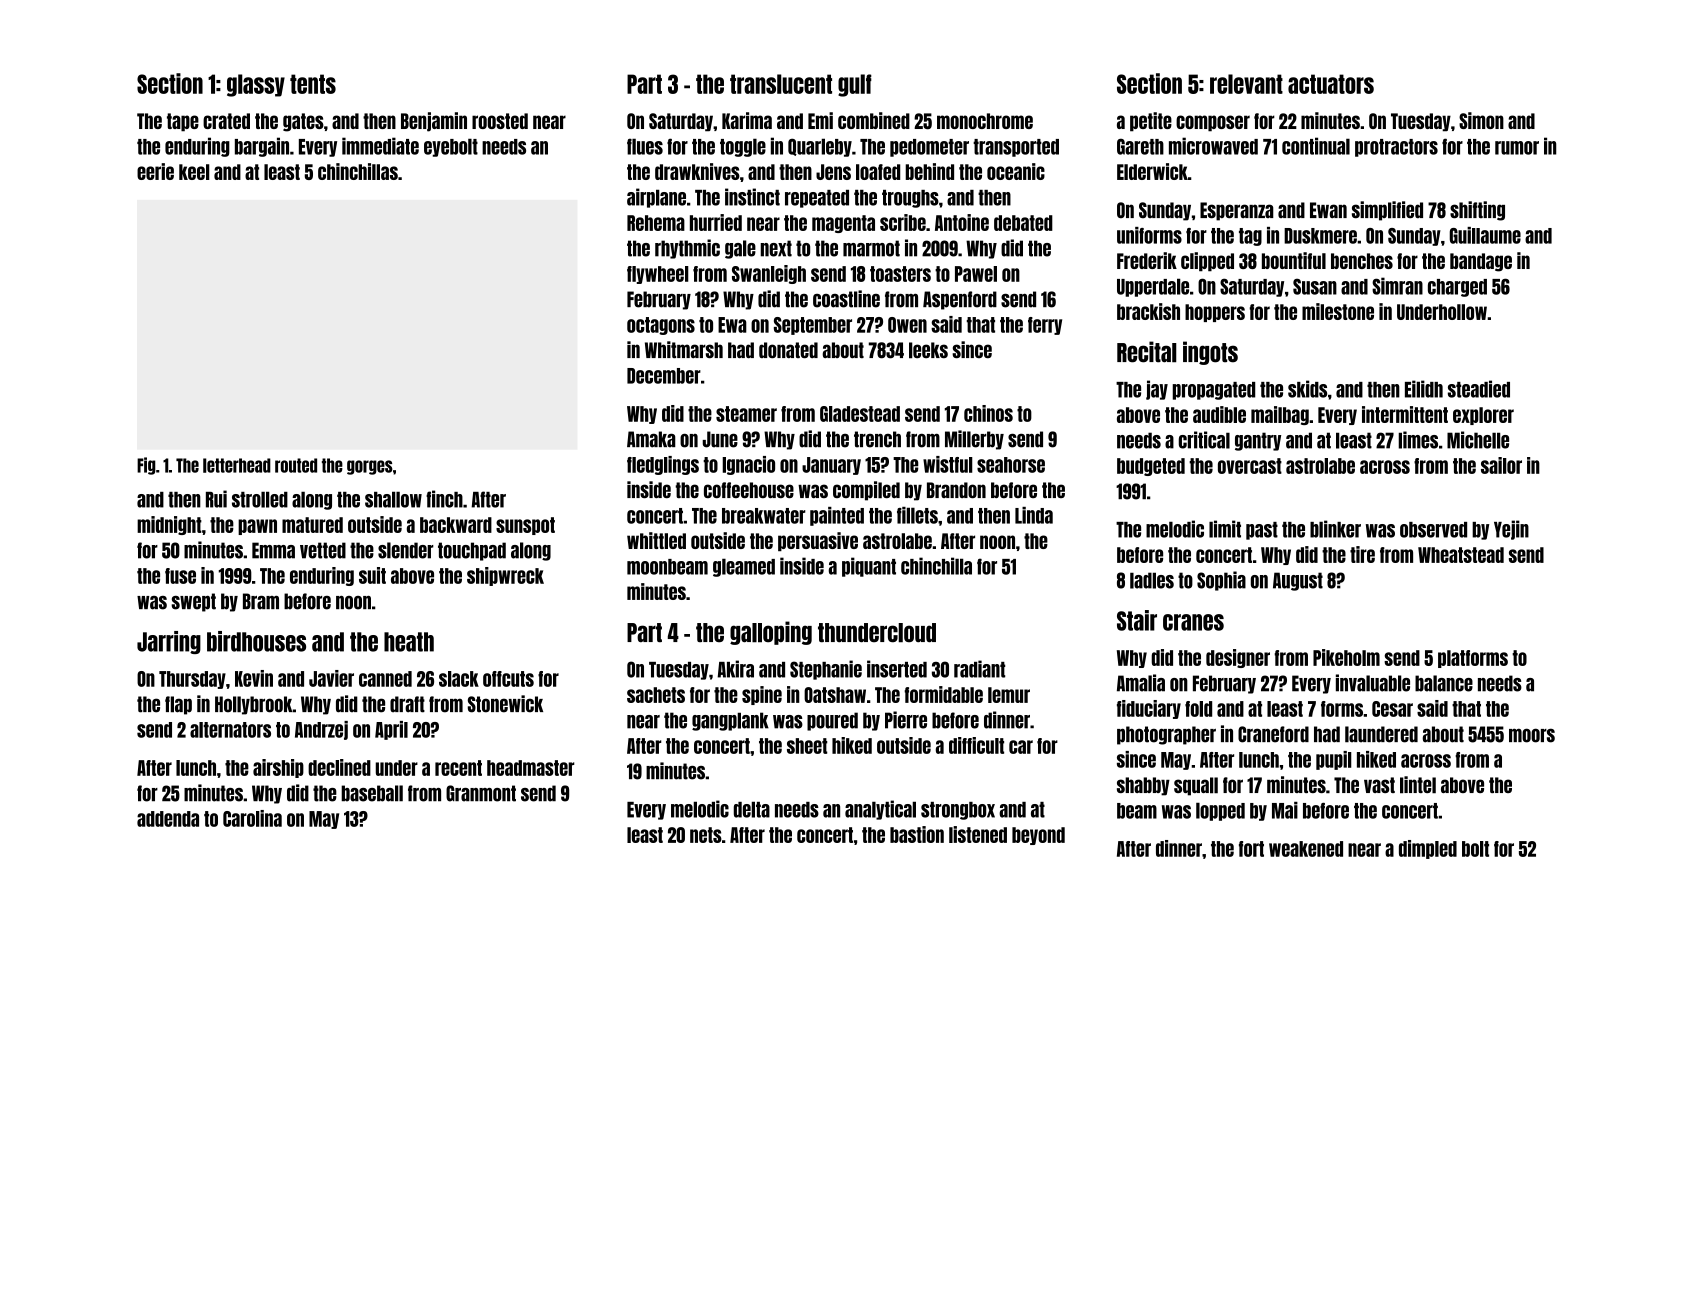 The image size is (1694, 1309). I want to click on flywheel, so click(658, 275).
